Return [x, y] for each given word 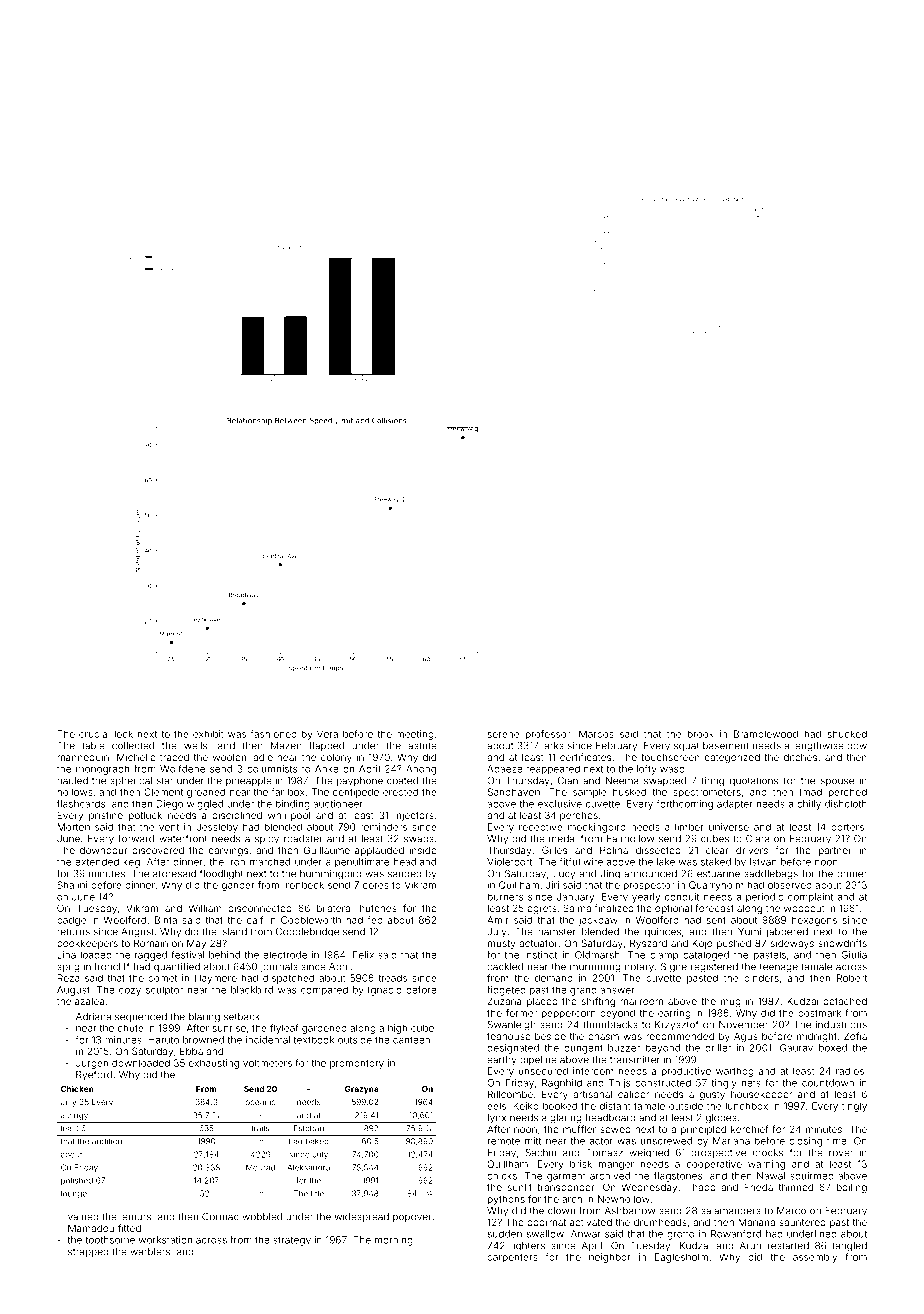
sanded [405, 874]
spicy [267, 840]
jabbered [787, 932]
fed [375, 920]
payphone [360, 782]
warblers [150, 1252]
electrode [285, 955]
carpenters [512, 1258]
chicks [502, 1176]
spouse [837, 782]
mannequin [83, 758]
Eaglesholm [681, 1258]
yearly [646, 898]
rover [841, 1153]
